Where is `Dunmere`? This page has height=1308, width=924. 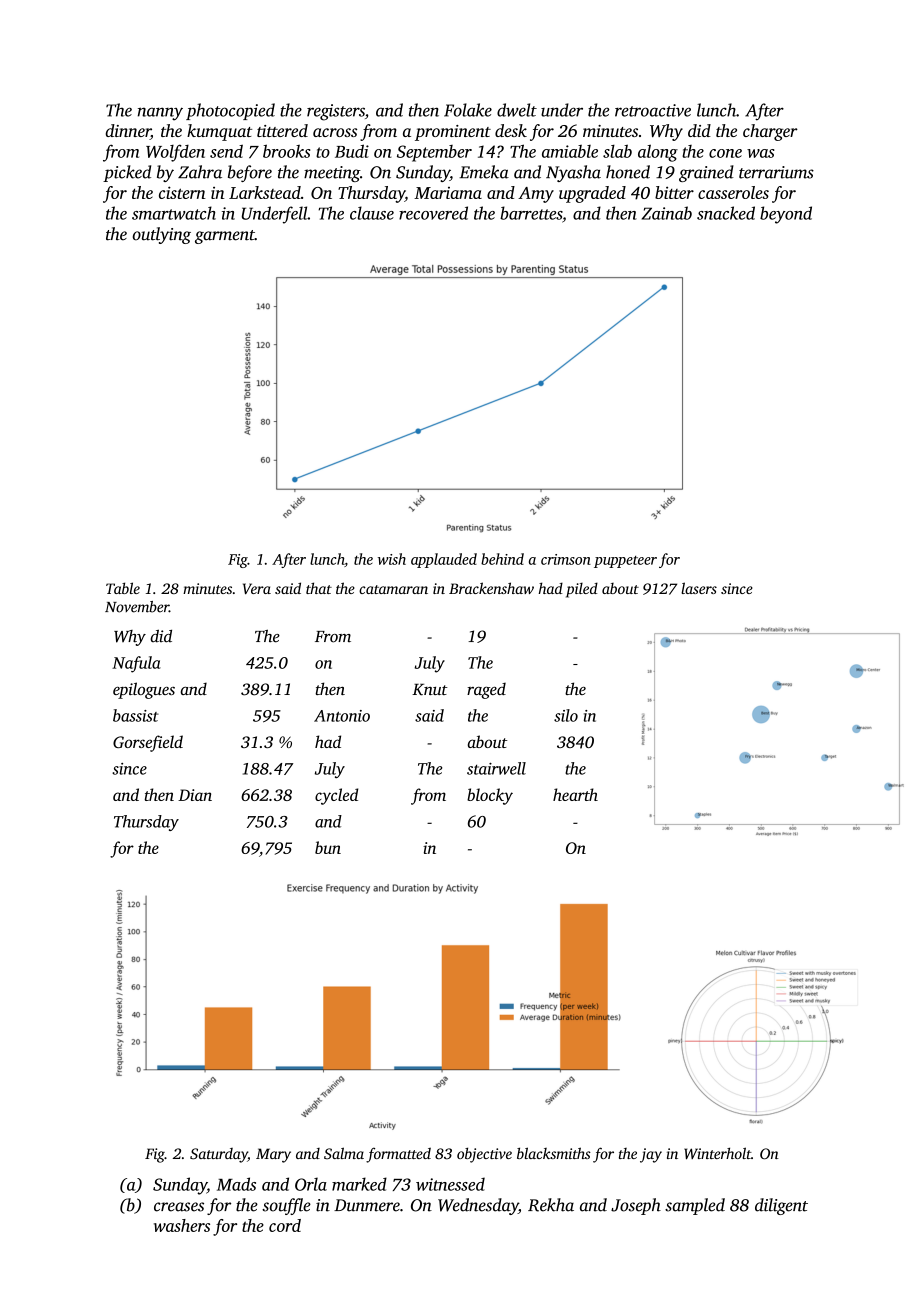
Dunmere is located at coordinates (367, 1205).
